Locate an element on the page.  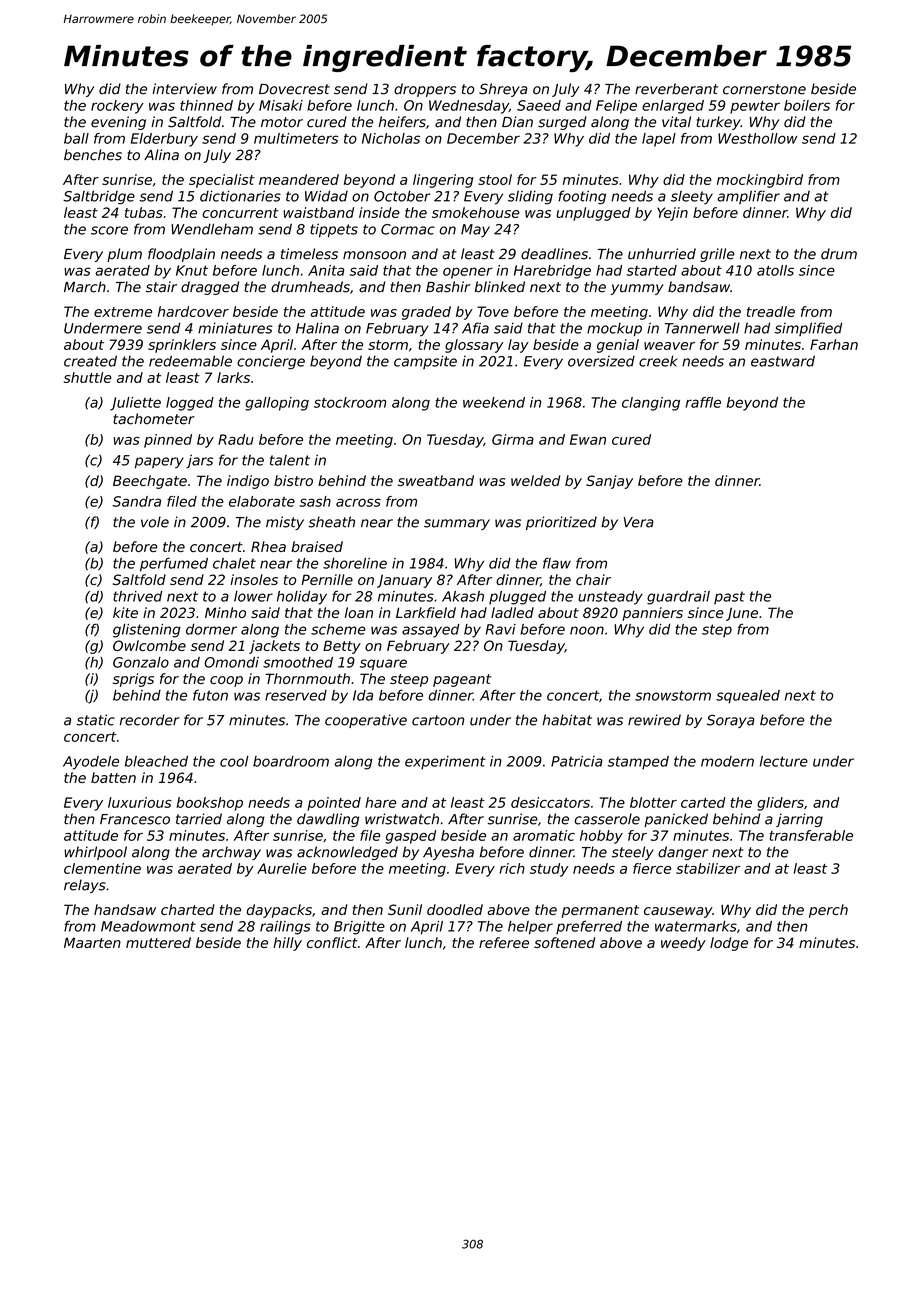
wristwatch is located at coordinates (402, 819).
